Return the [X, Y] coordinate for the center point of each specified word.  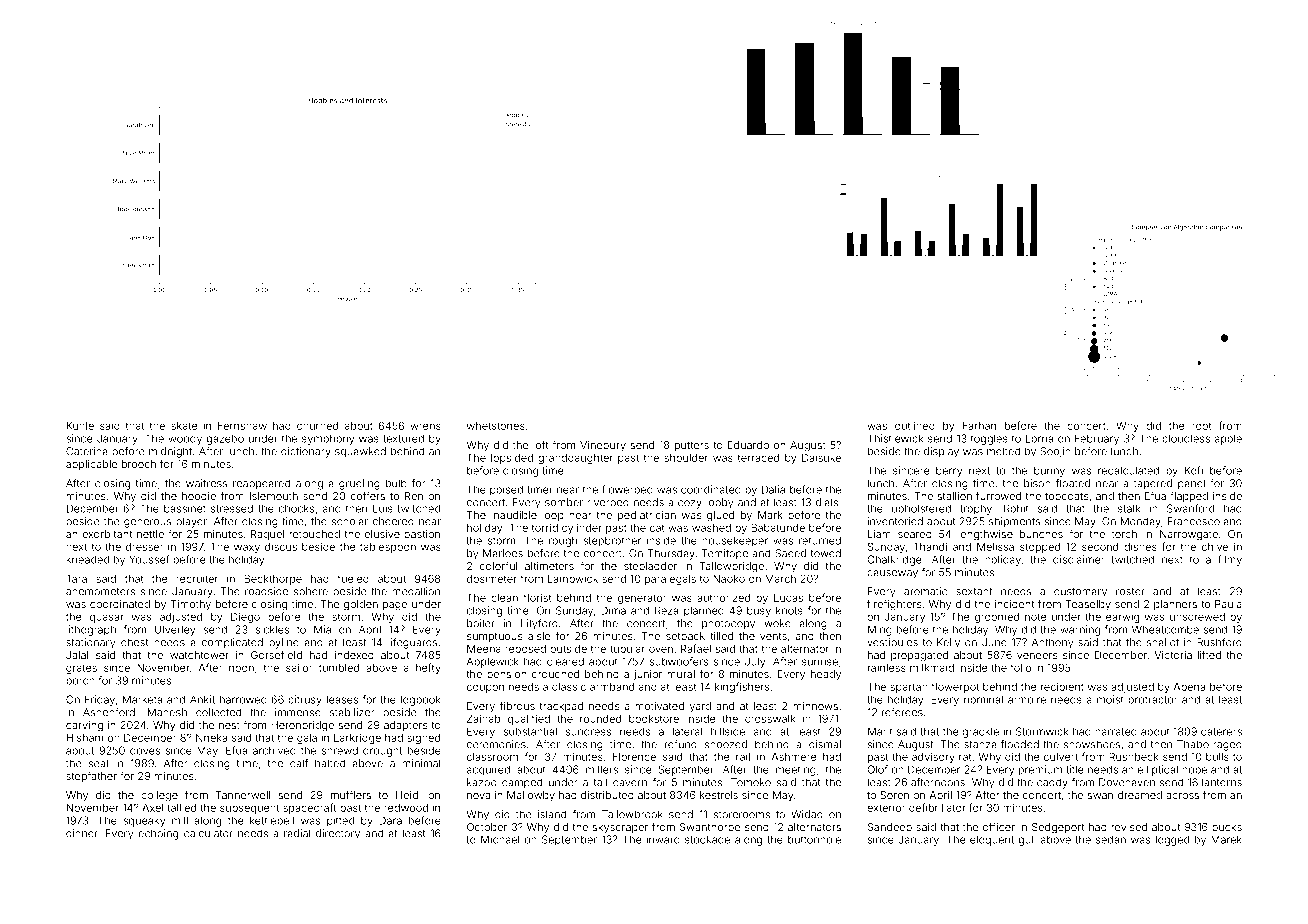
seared [915, 534]
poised [506, 490]
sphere [311, 592]
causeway [892, 574]
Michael [500, 839]
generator [642, 599]
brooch [139, 464]
